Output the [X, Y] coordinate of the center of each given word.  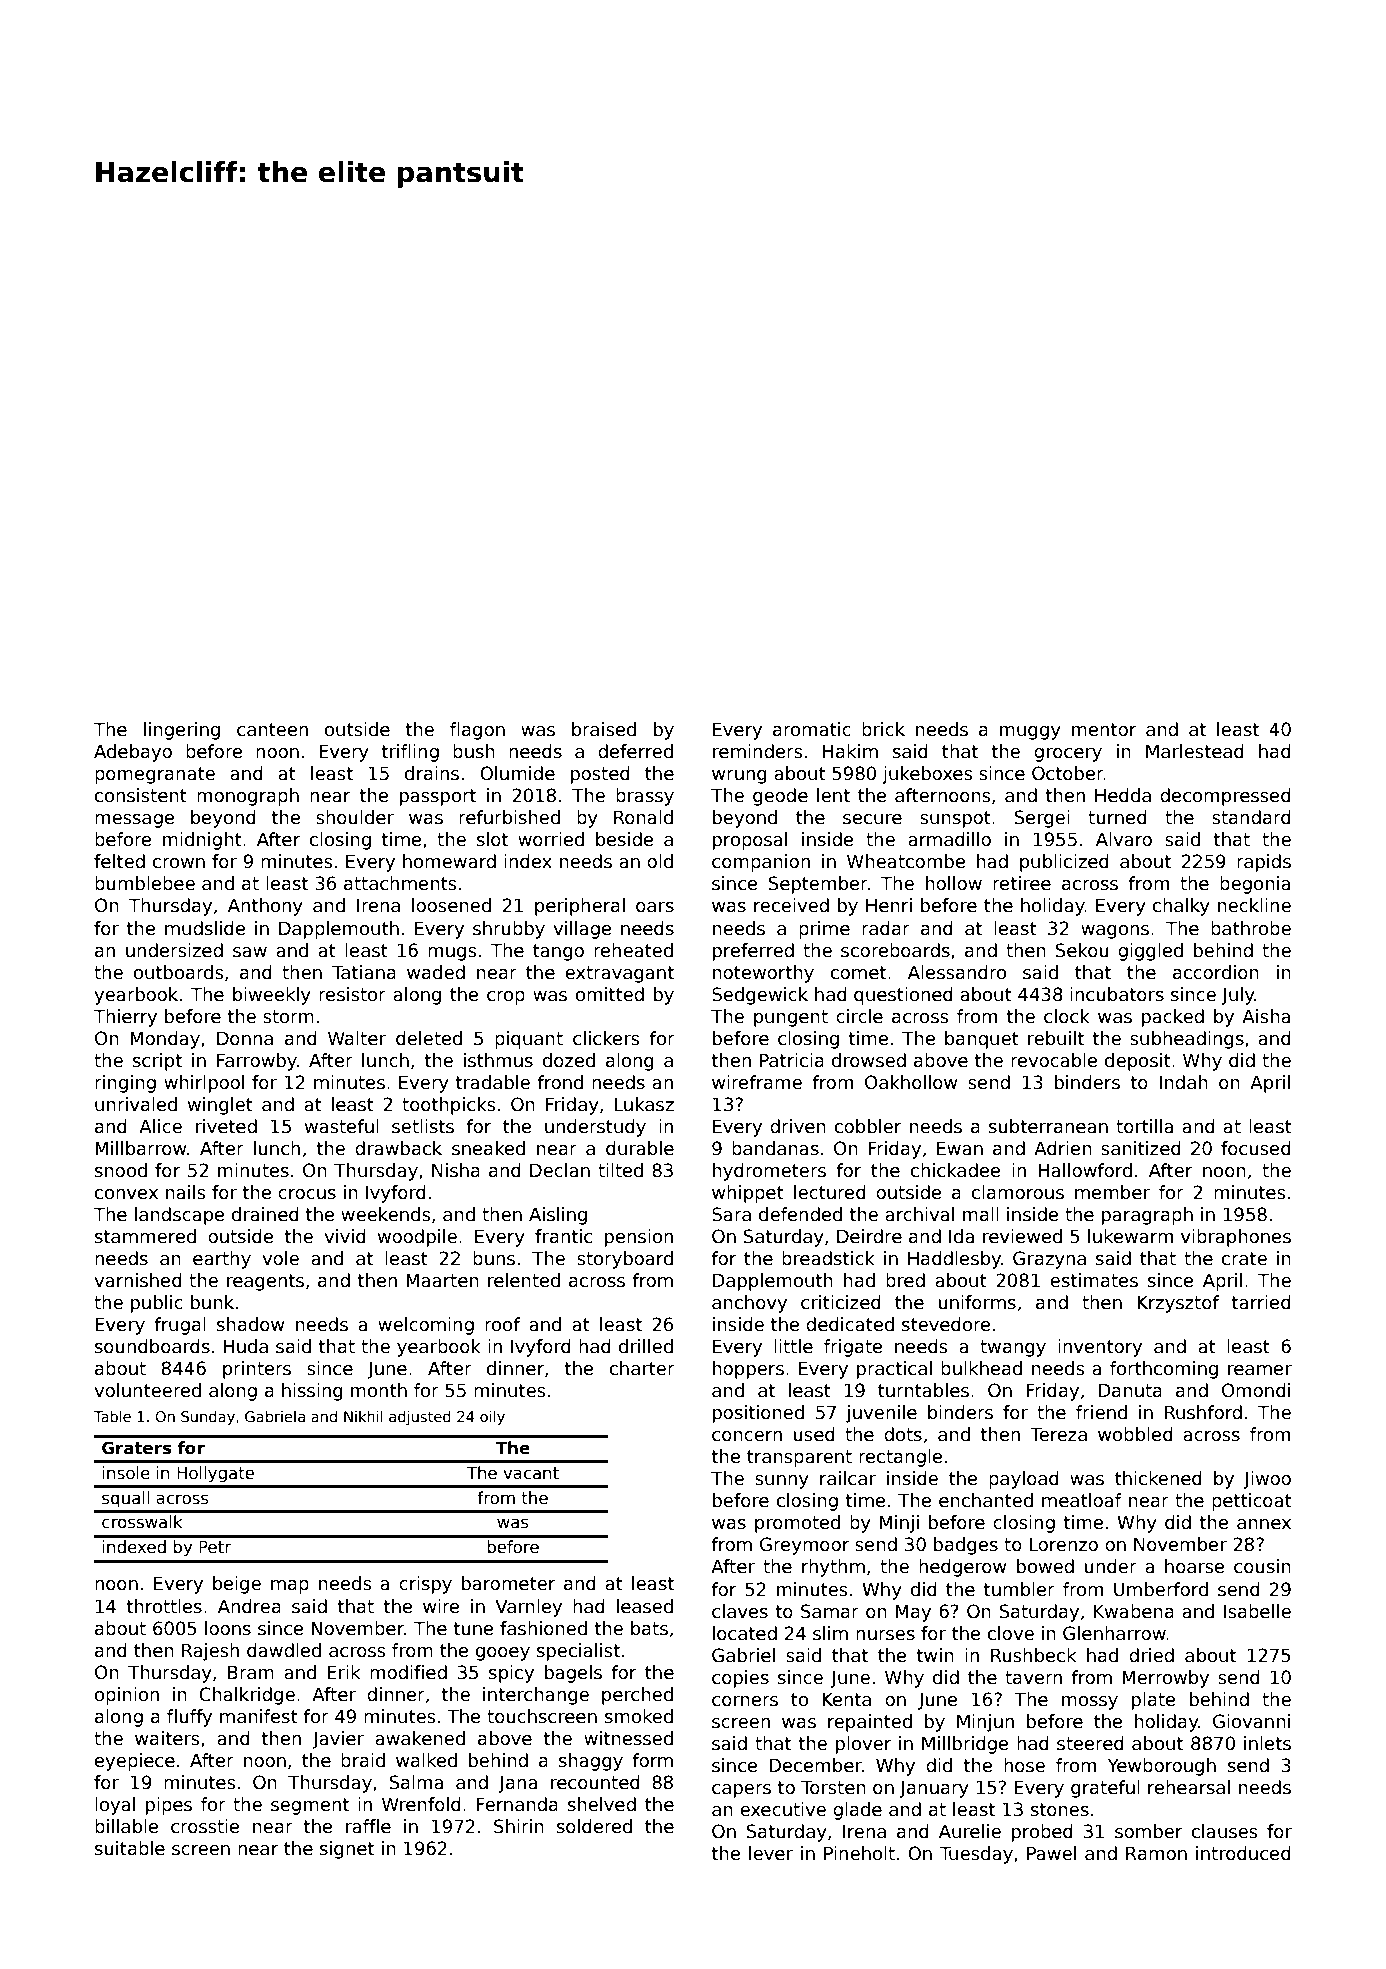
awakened [420, 1738]
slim [830, 1633]
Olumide [517, 773]
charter [642, 1368]
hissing [312, 1392]
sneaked [488, 1148]
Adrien [1063, 1148]
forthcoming [1164, 1370]
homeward [449, 861]
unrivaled [136, 1104]
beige [237, 1585]
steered [1090, 1743]
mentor [1104, 730]
